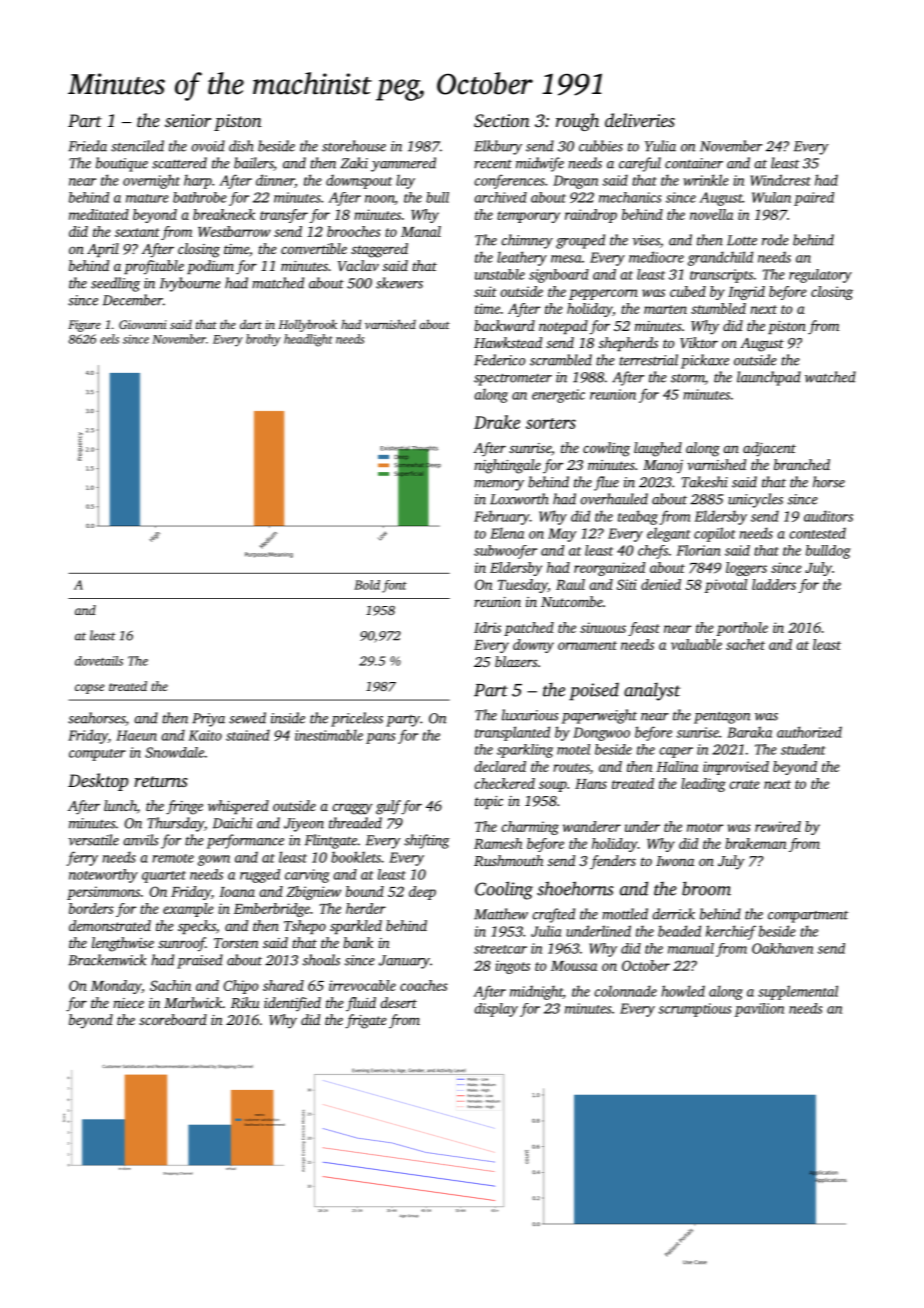  What do you see at coordinates (251, 324) in the page?
I see `dart` at bounding box center [251, 324].
